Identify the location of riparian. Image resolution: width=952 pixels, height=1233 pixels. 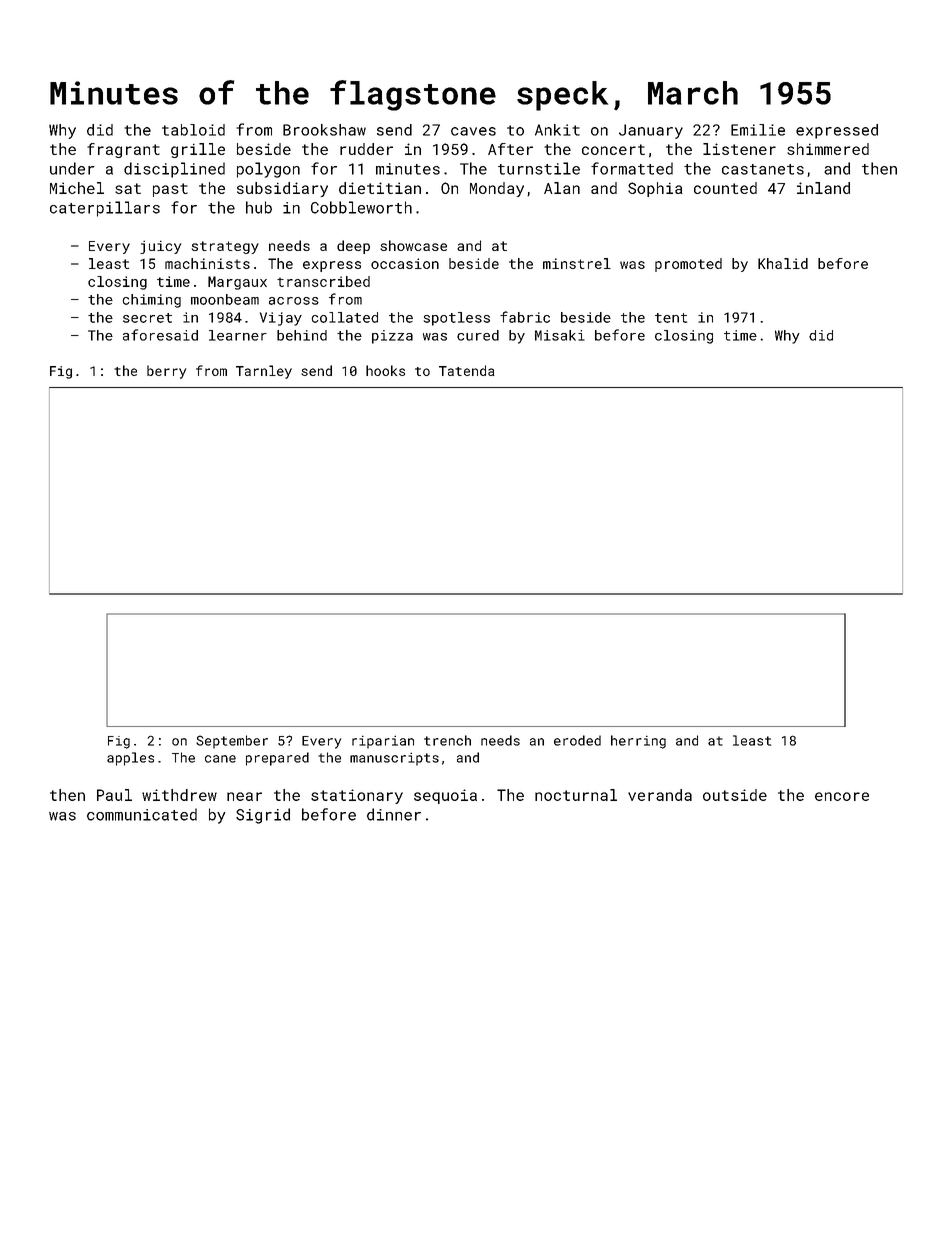
(383, 742).
